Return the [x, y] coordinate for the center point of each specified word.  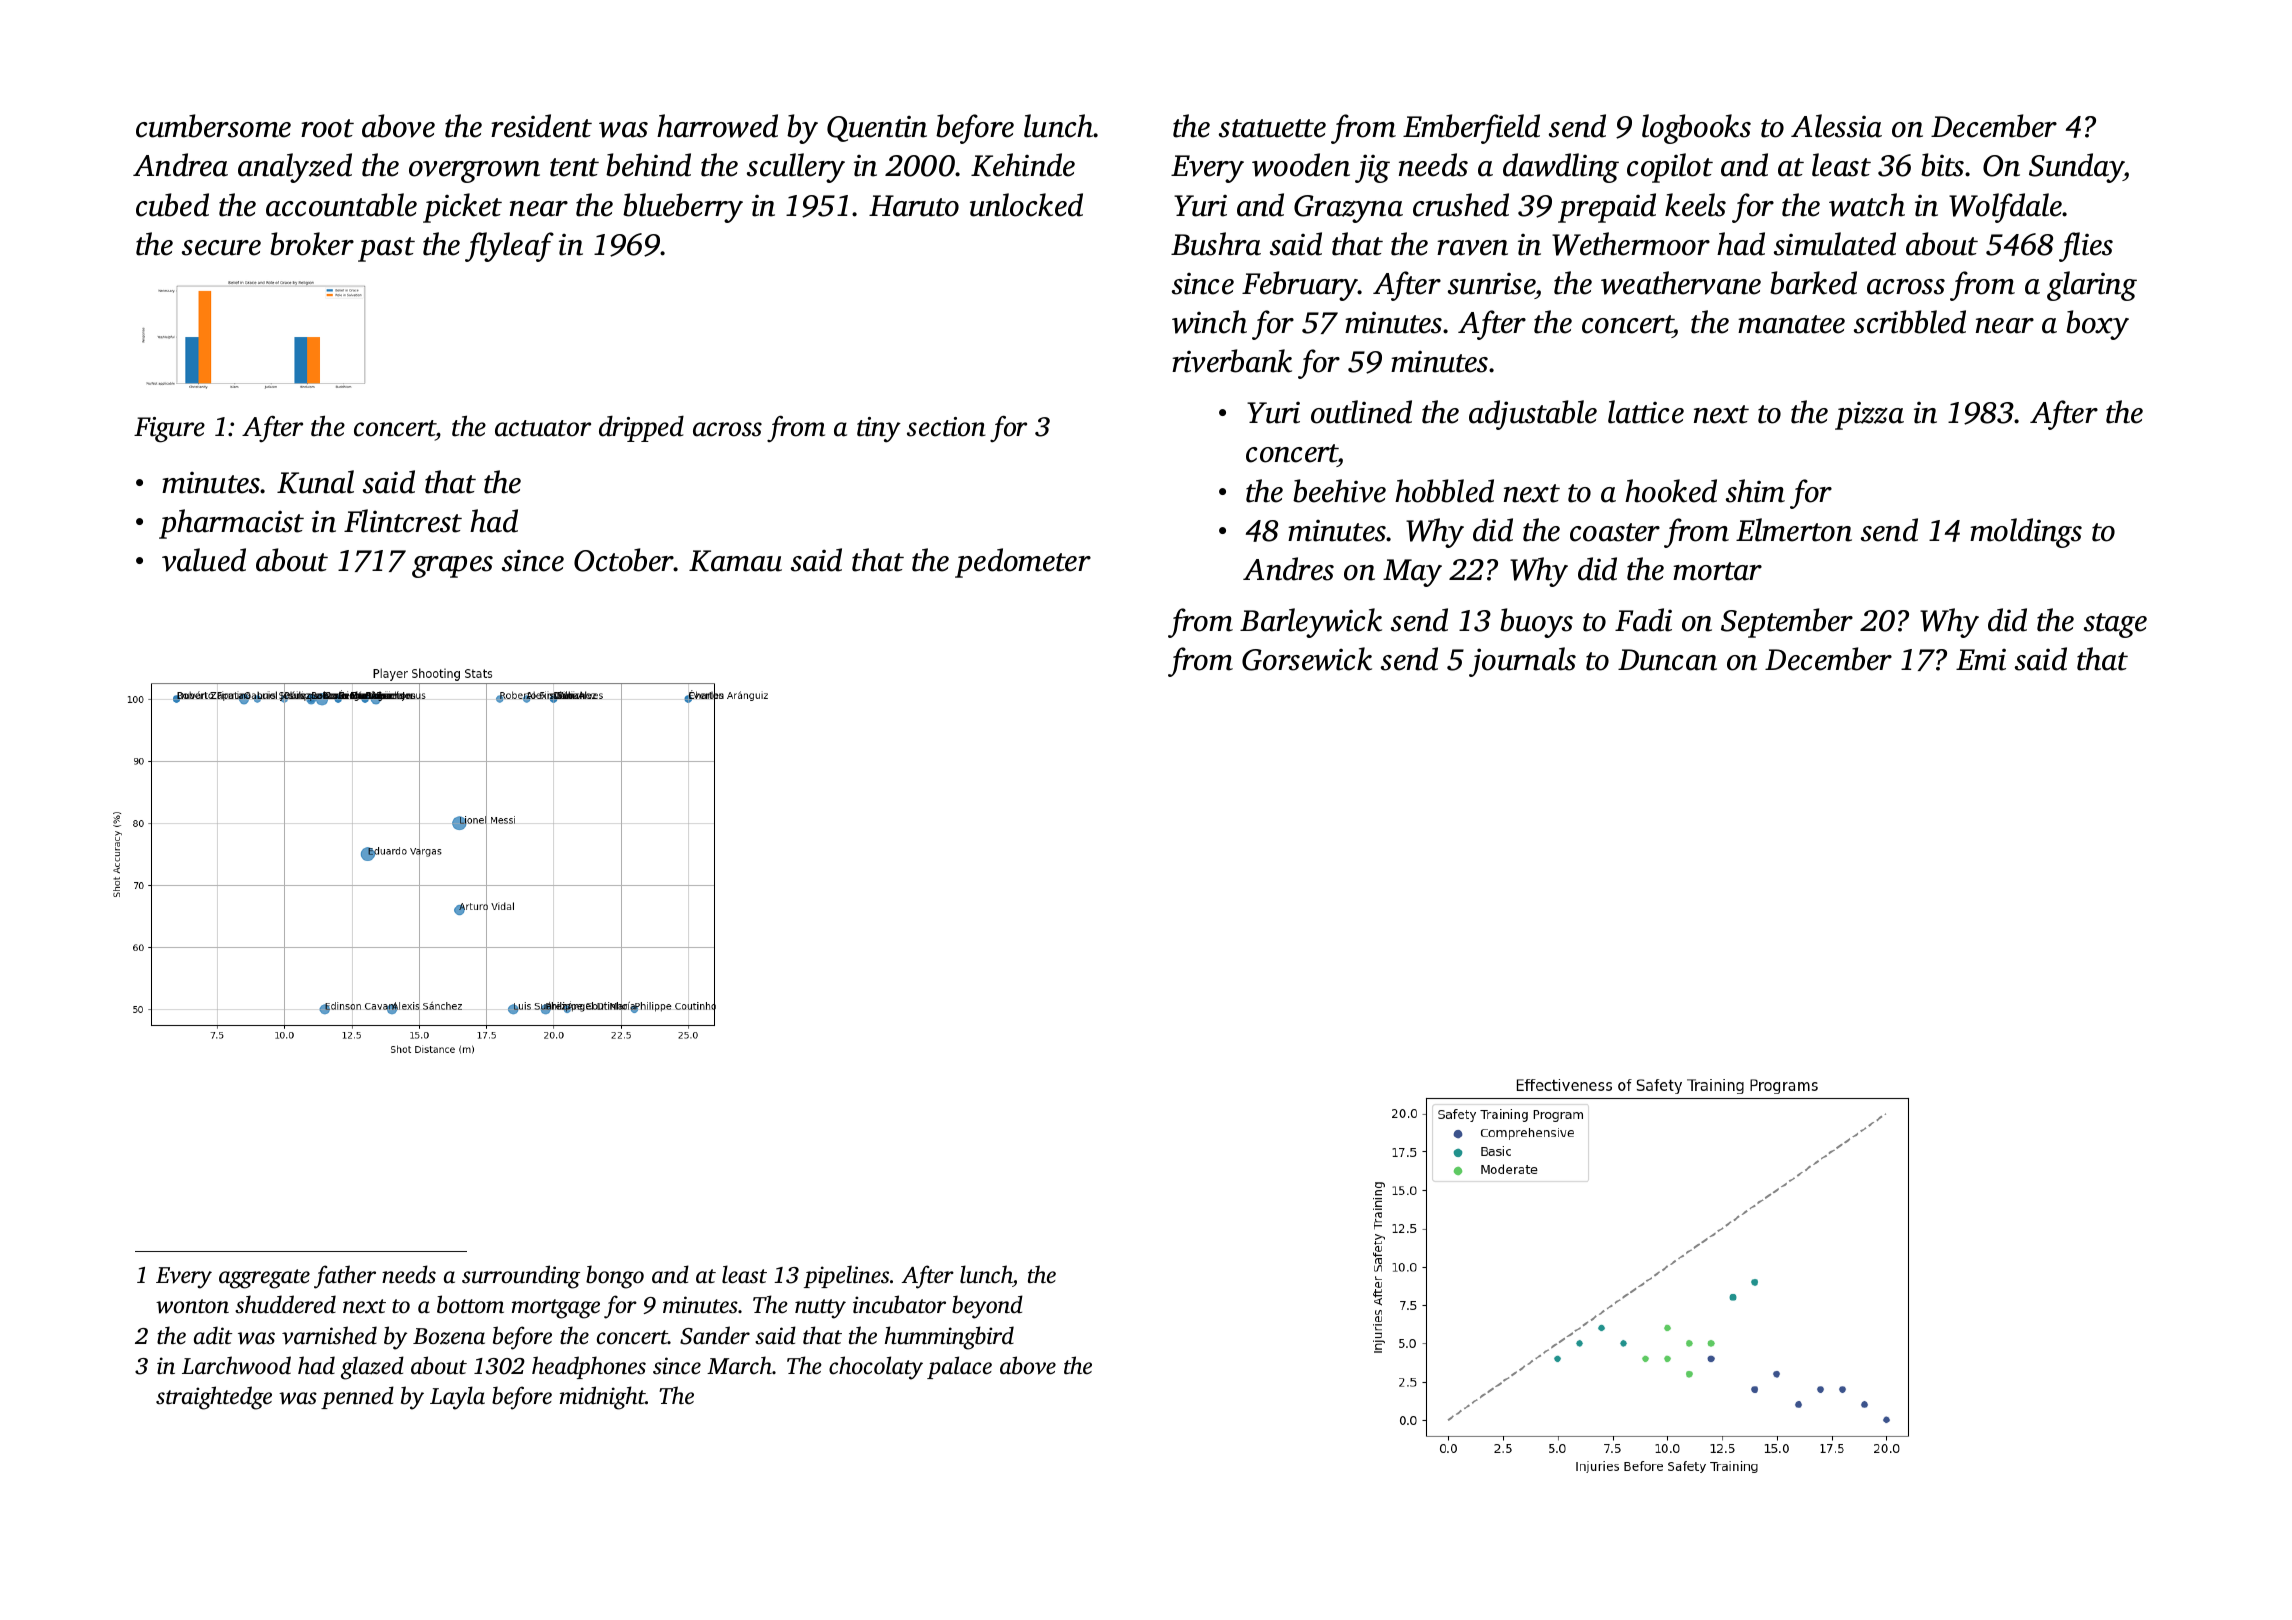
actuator [543, 428]
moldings [2026, 533]
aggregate [264, 1279]
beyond [987, 1307]
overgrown [474, 172]
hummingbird [949, 1338]
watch [1867, 205]
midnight [603, 1398]
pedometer [1023, 563]
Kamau [735, 561]
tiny [879, 430]
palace [959, 1367]
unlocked [1026, 205]
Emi [1981, 659]
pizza [1869, 415]
